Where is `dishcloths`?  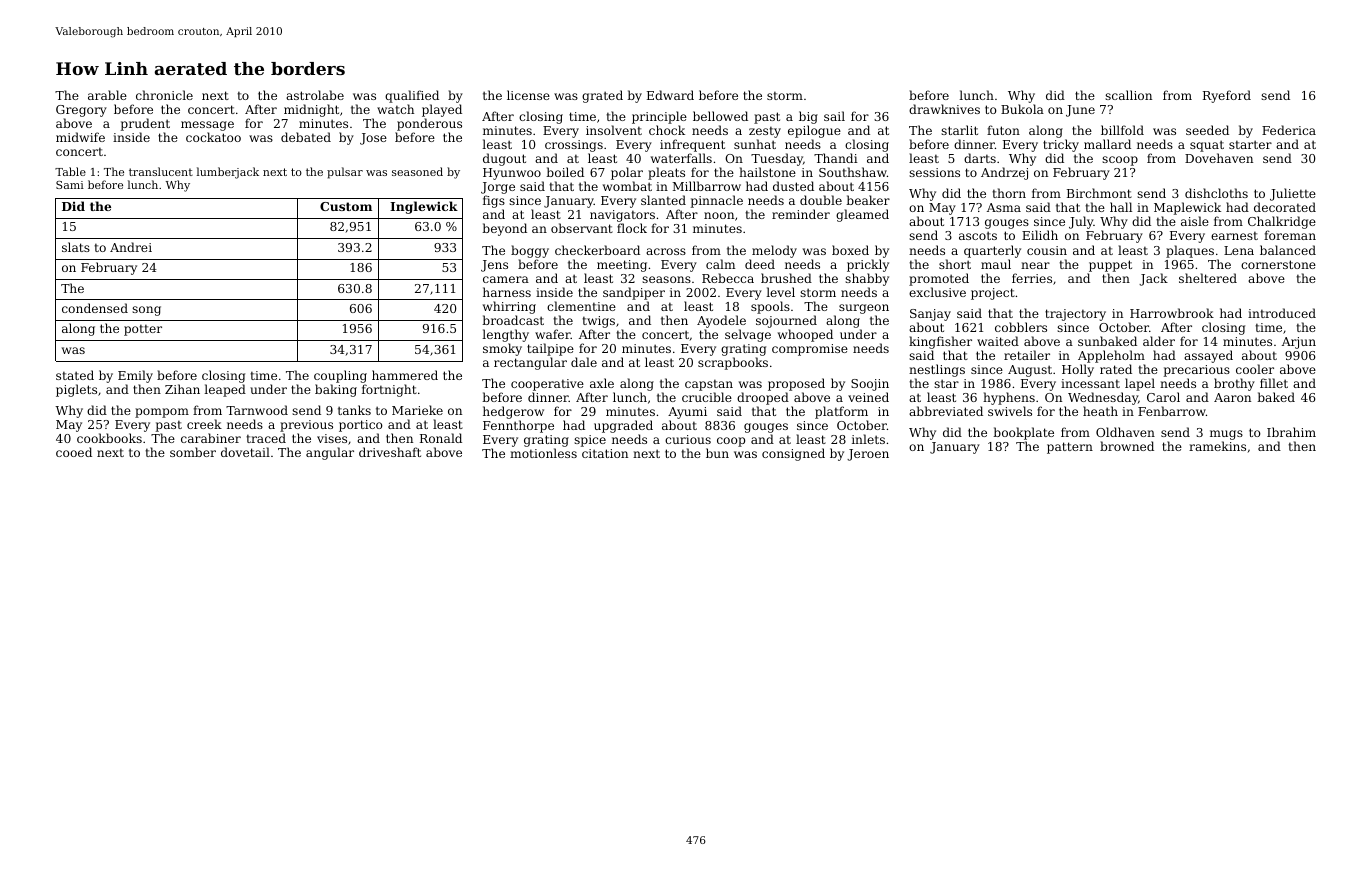
dishcloths is located at coordinates (1216, 193).
